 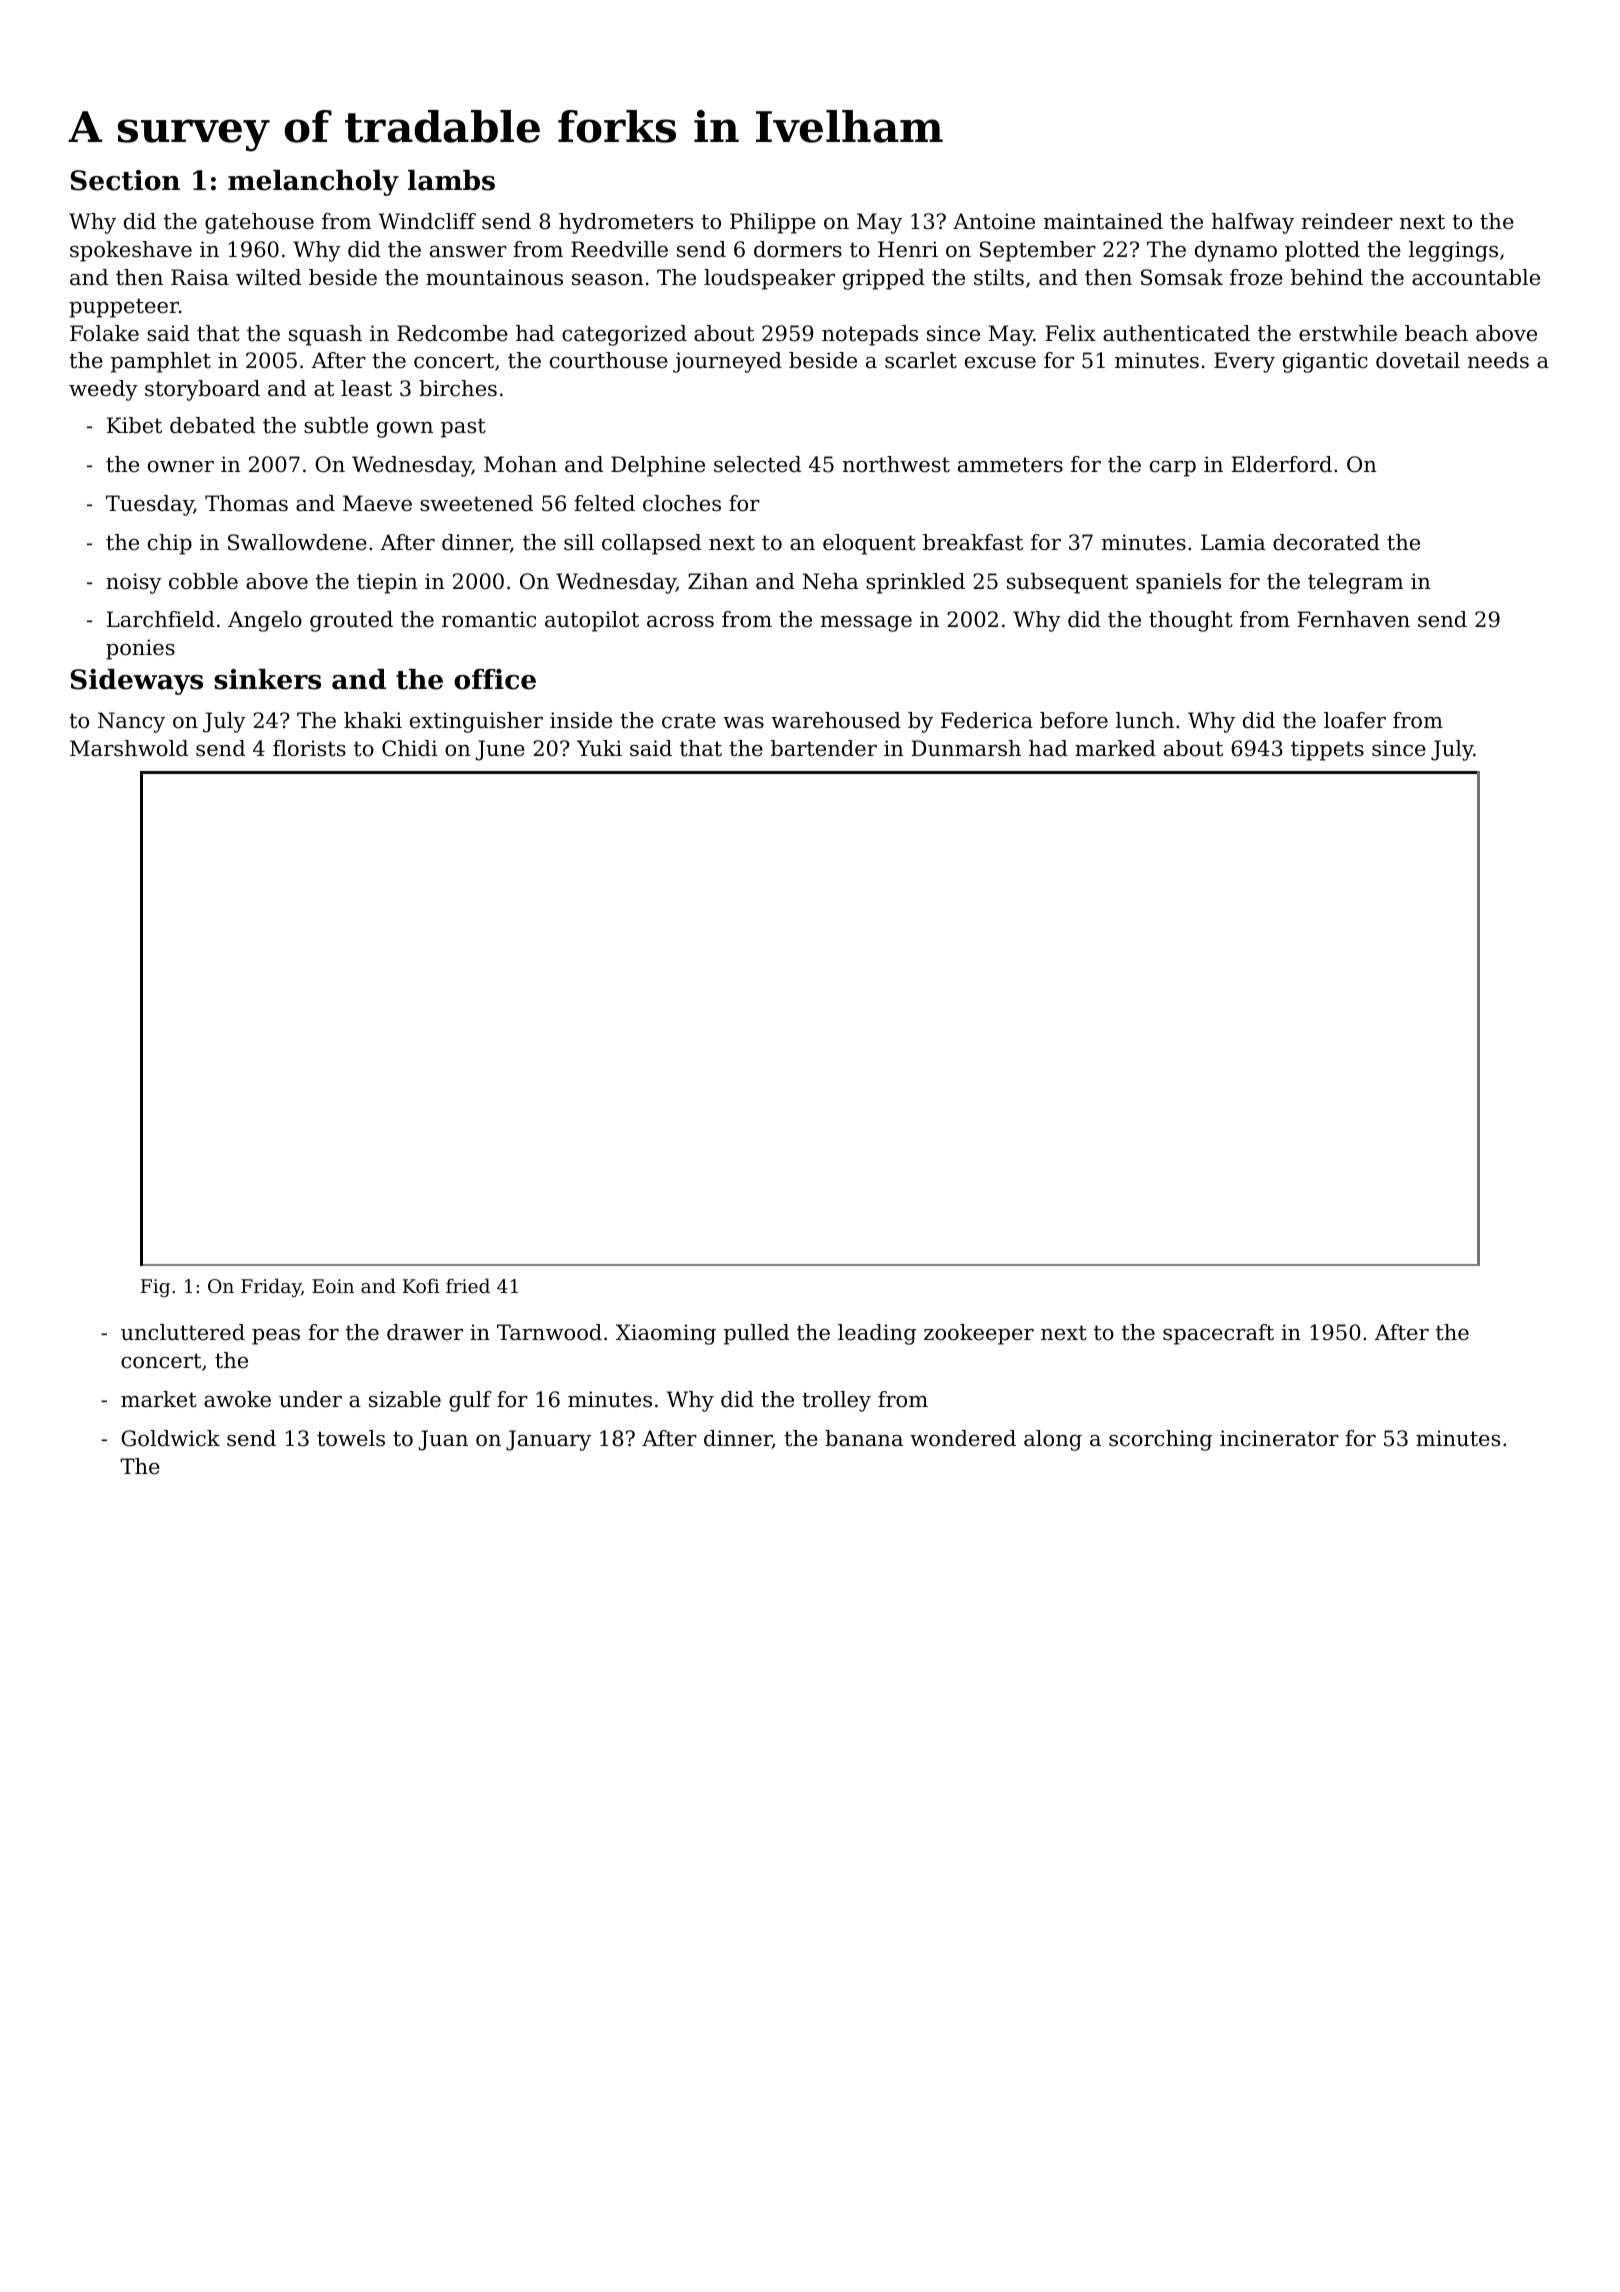 What do you see at coordinates (137, 682) in the document?
I see `Sideways` at bounding box center [137, 682].
